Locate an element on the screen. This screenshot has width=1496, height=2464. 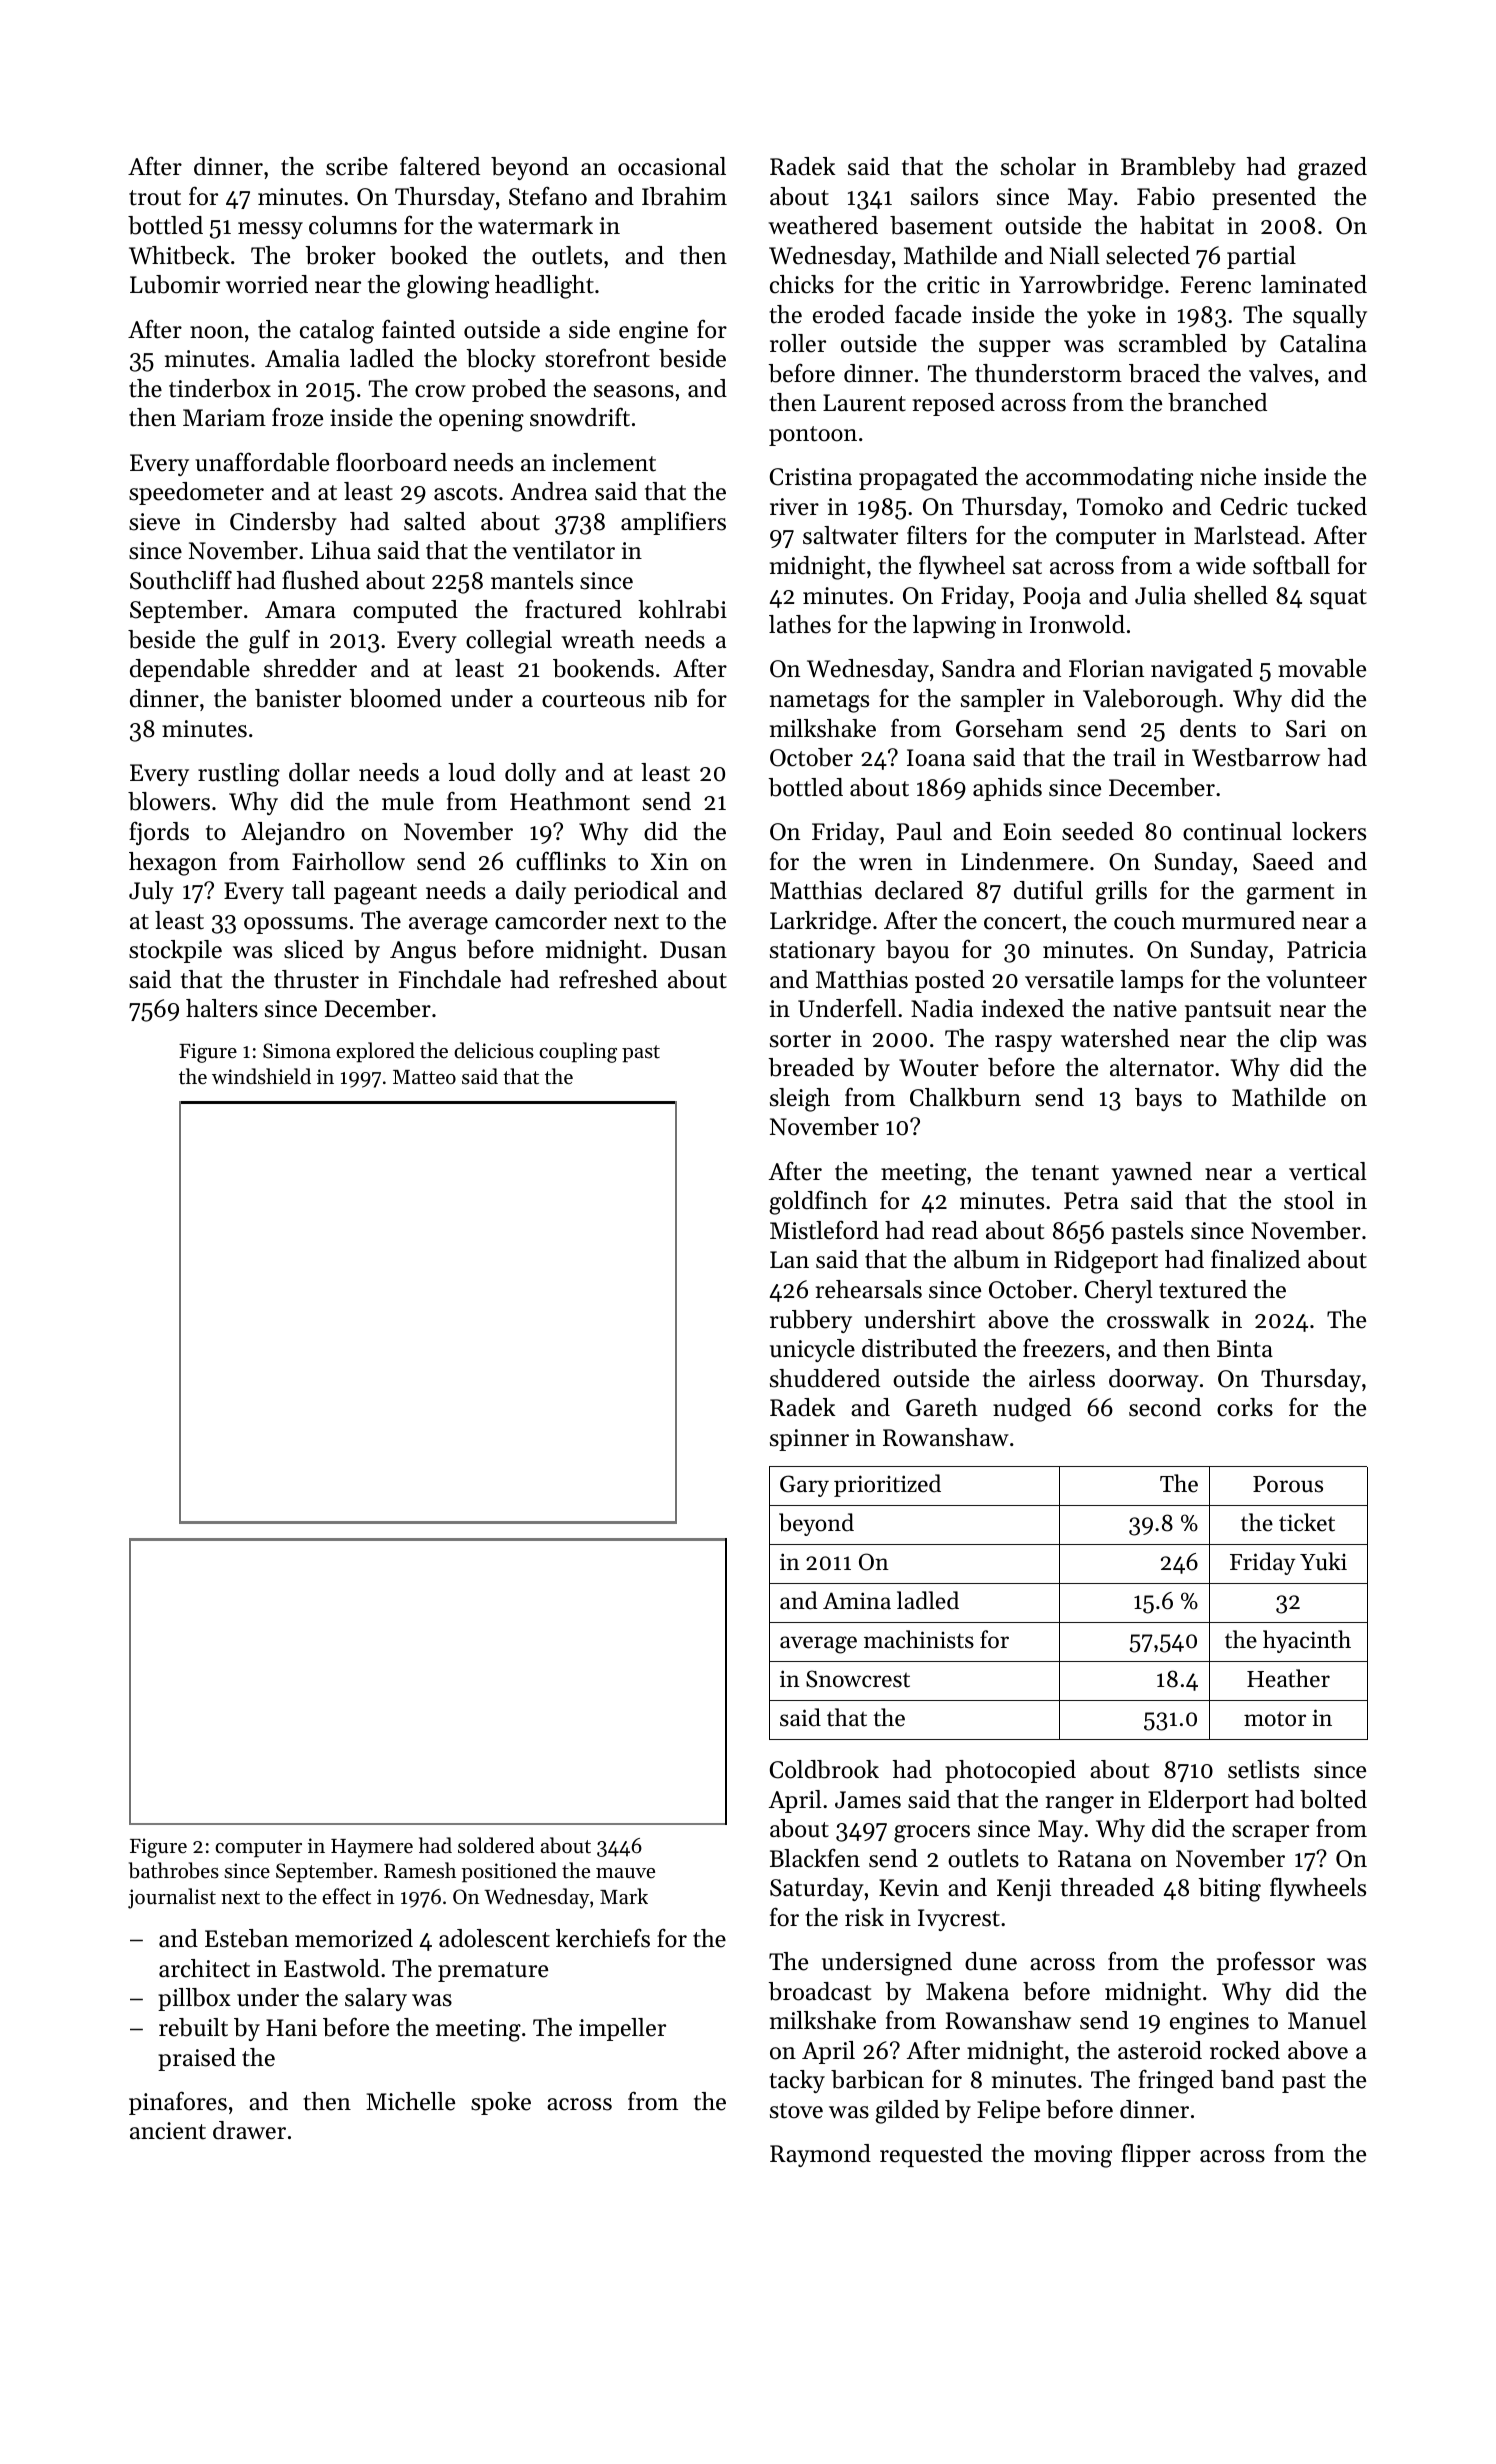
Coldbrook is located at coordinates (824, 1769).
